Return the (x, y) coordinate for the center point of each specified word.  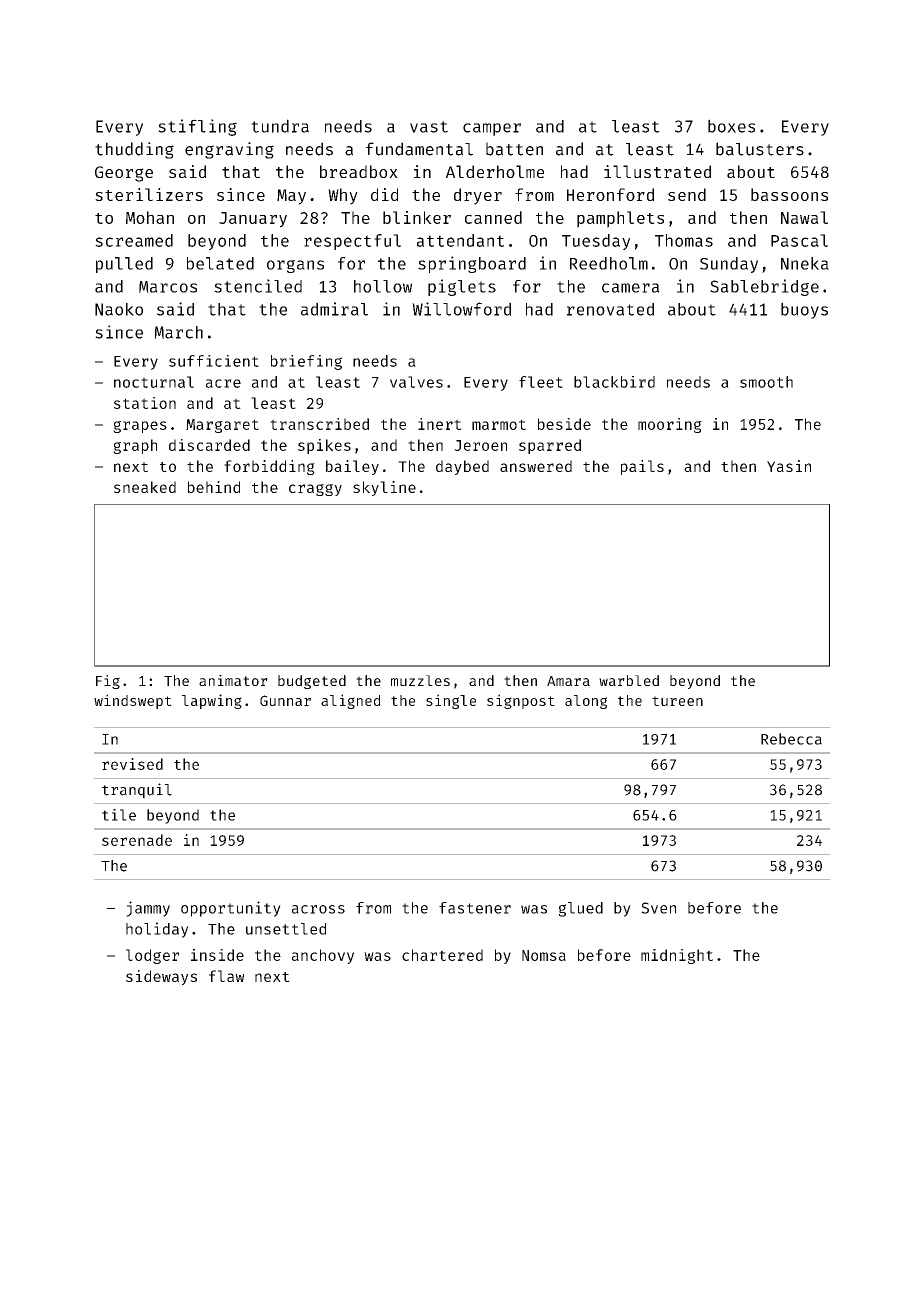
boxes (731, 126)
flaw (226, 976)
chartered (442, 955)
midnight (677, 956)
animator (233, 680)
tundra (280, 126)
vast (429, 127)
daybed (462, 467)
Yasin (789, 466)
